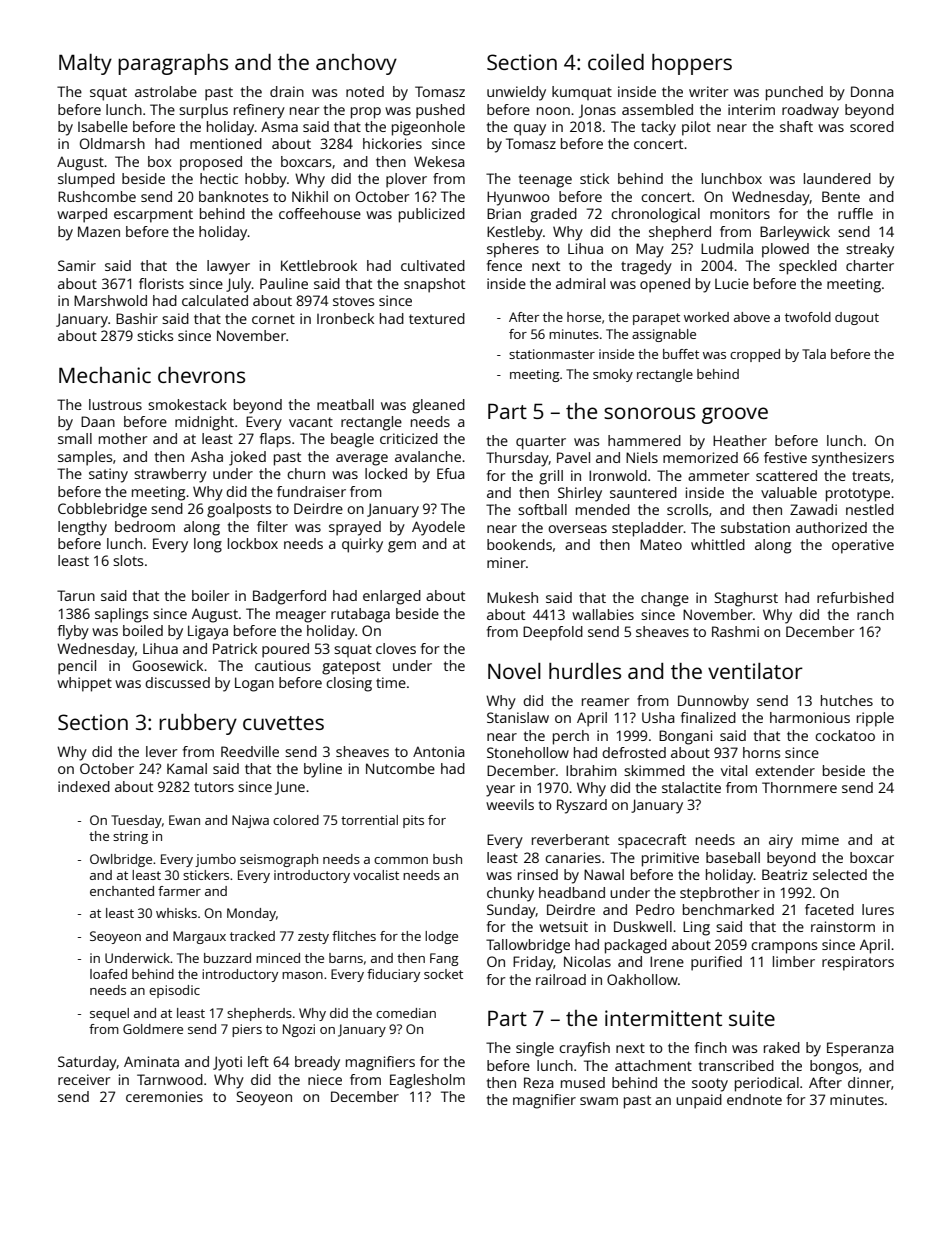  Describe the element at coordinates (440, 111) in the image. I see `pushed` at that location.
